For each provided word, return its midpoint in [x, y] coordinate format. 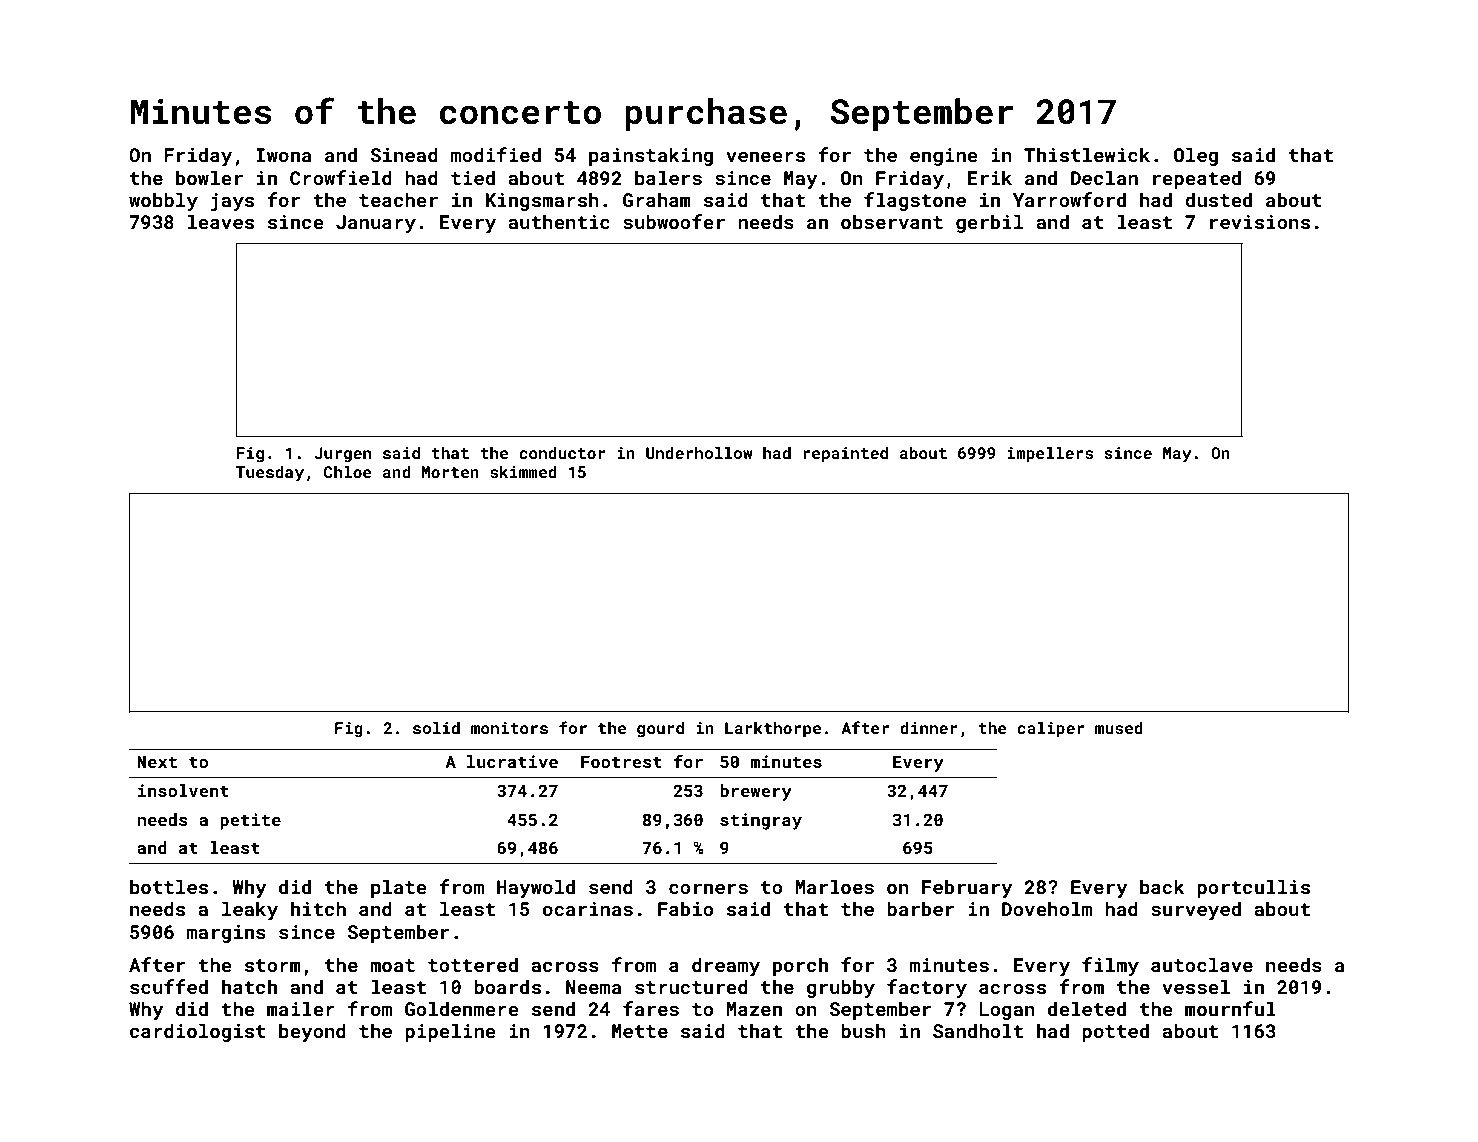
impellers [1050, 455]
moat [392, 965]
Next [157, 761]
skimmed [523, 472]
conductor [562, 453]
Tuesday [270, 474]
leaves [221, 221]
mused [1119, 728]
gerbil [989, 223]
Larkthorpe [773, 730]
